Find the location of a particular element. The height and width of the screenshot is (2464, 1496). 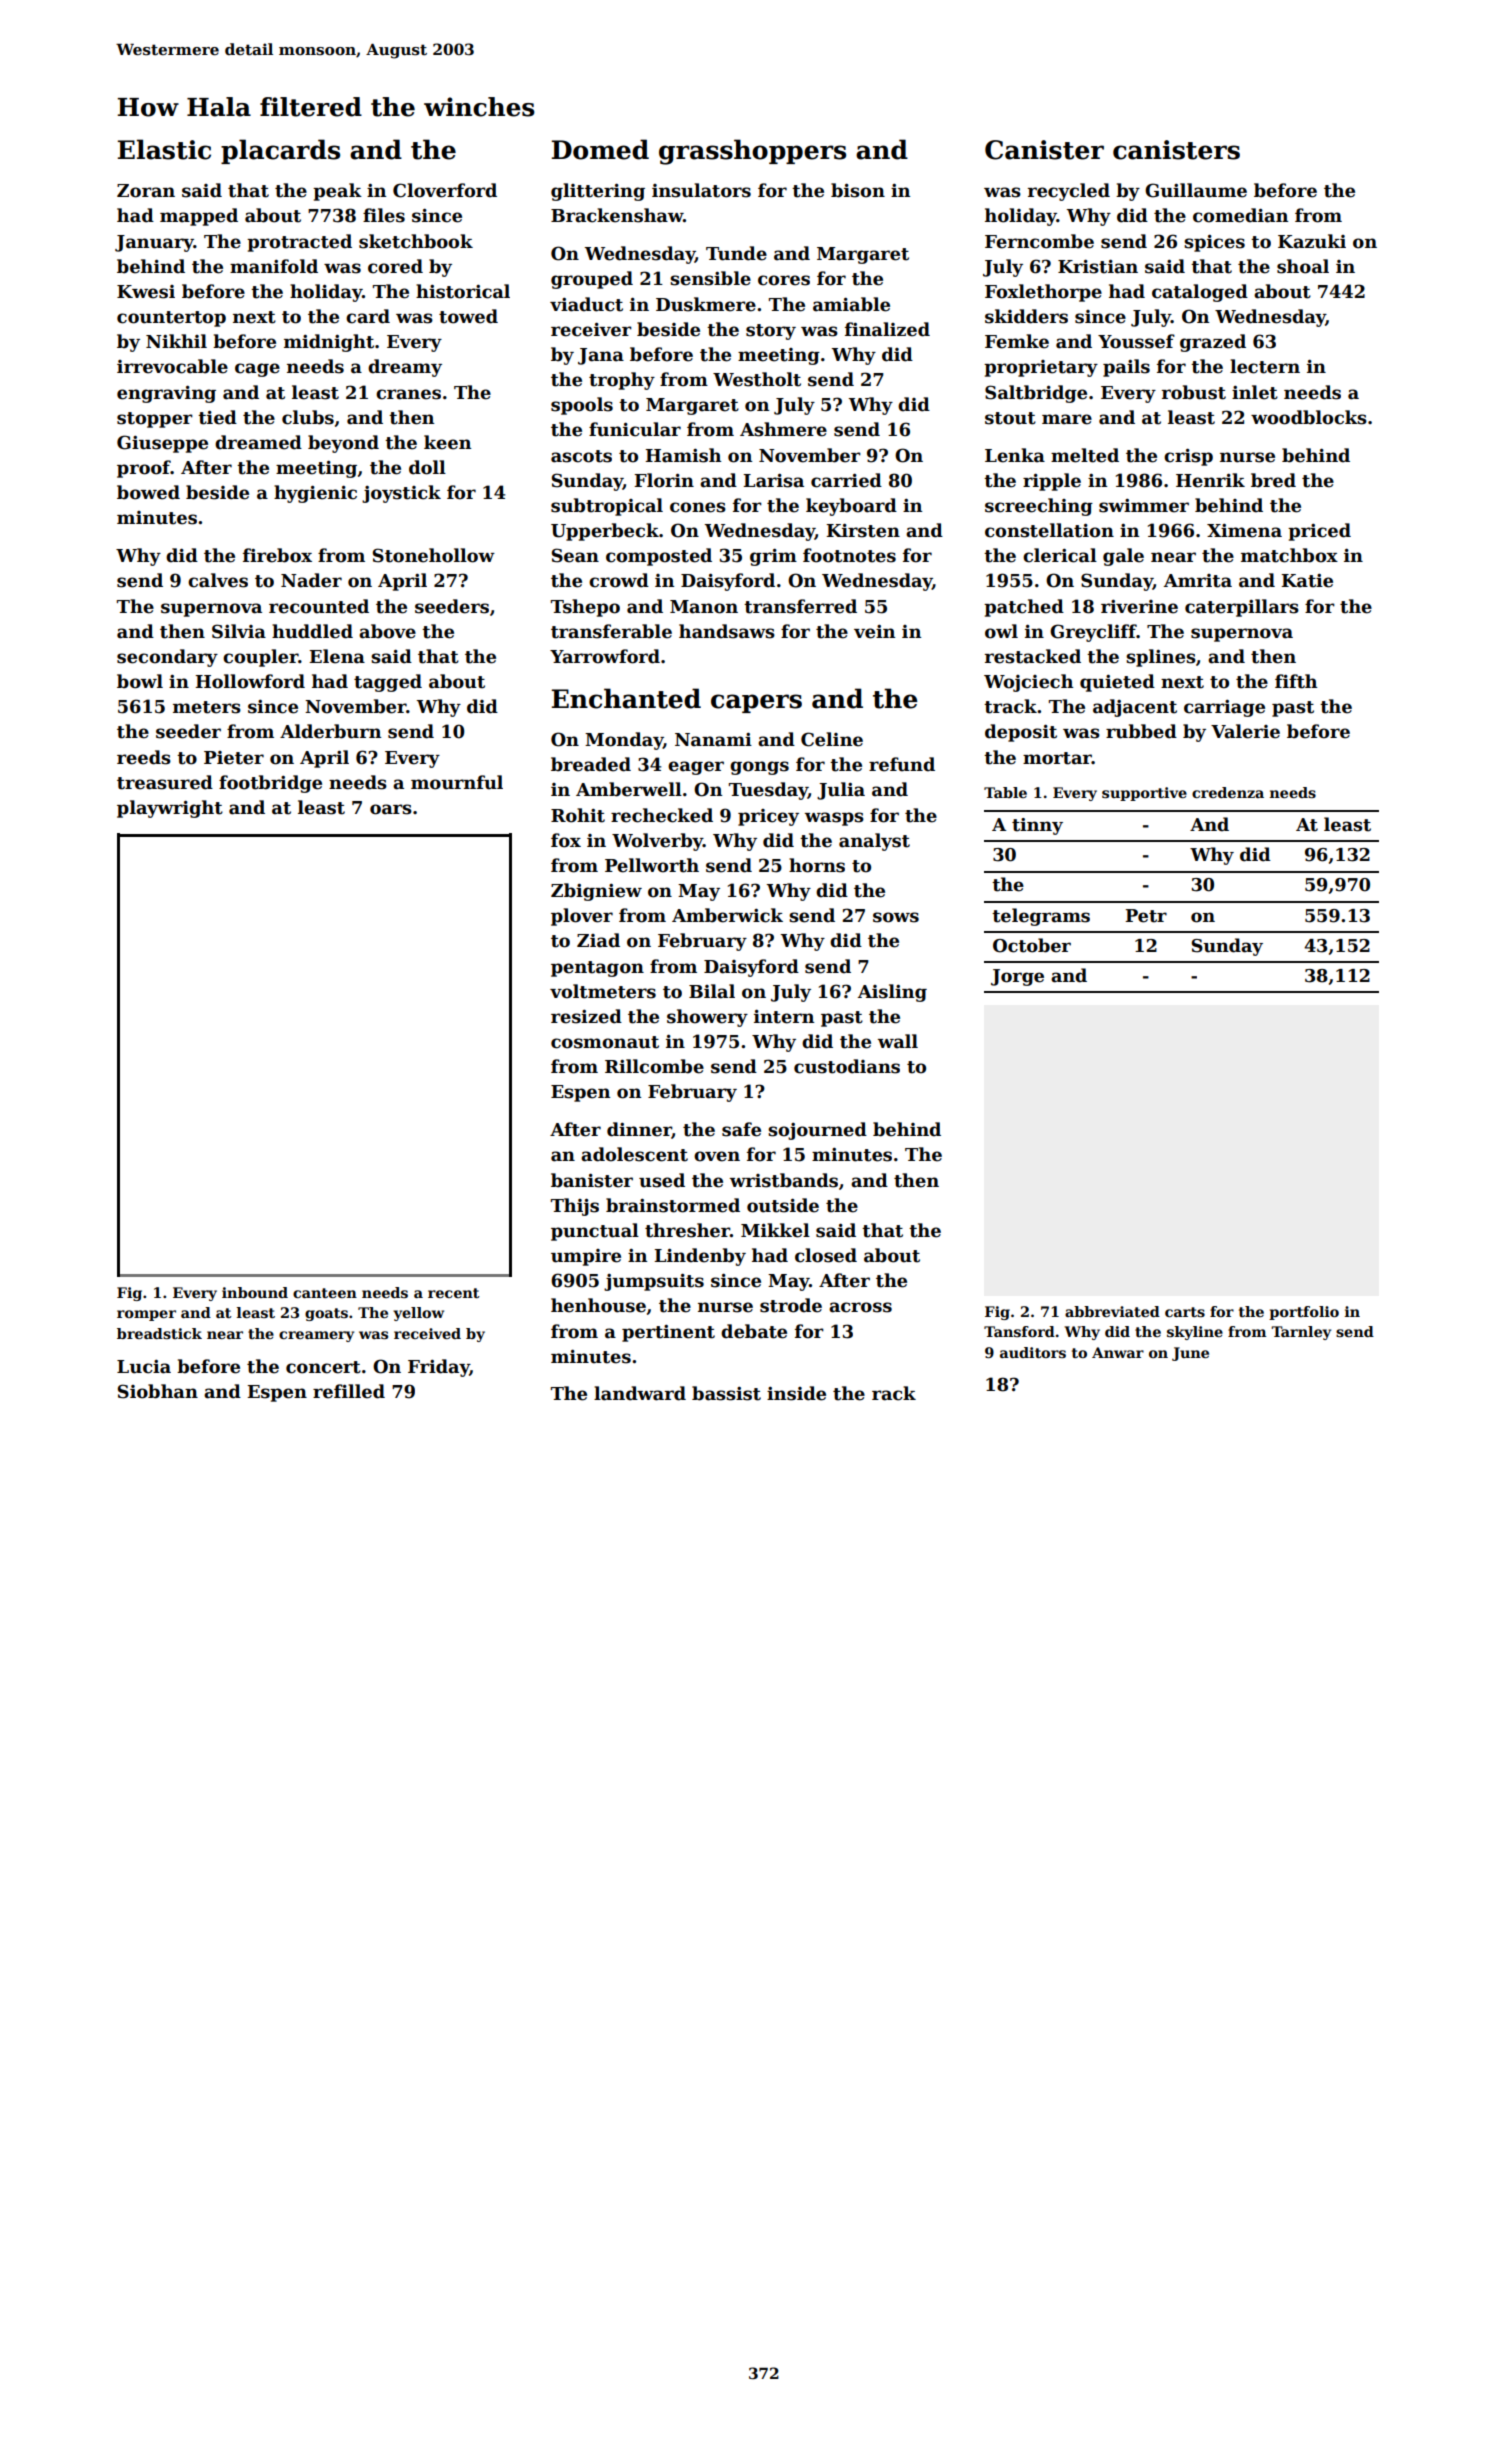

Tunde is located at coordinates (736, 253).
